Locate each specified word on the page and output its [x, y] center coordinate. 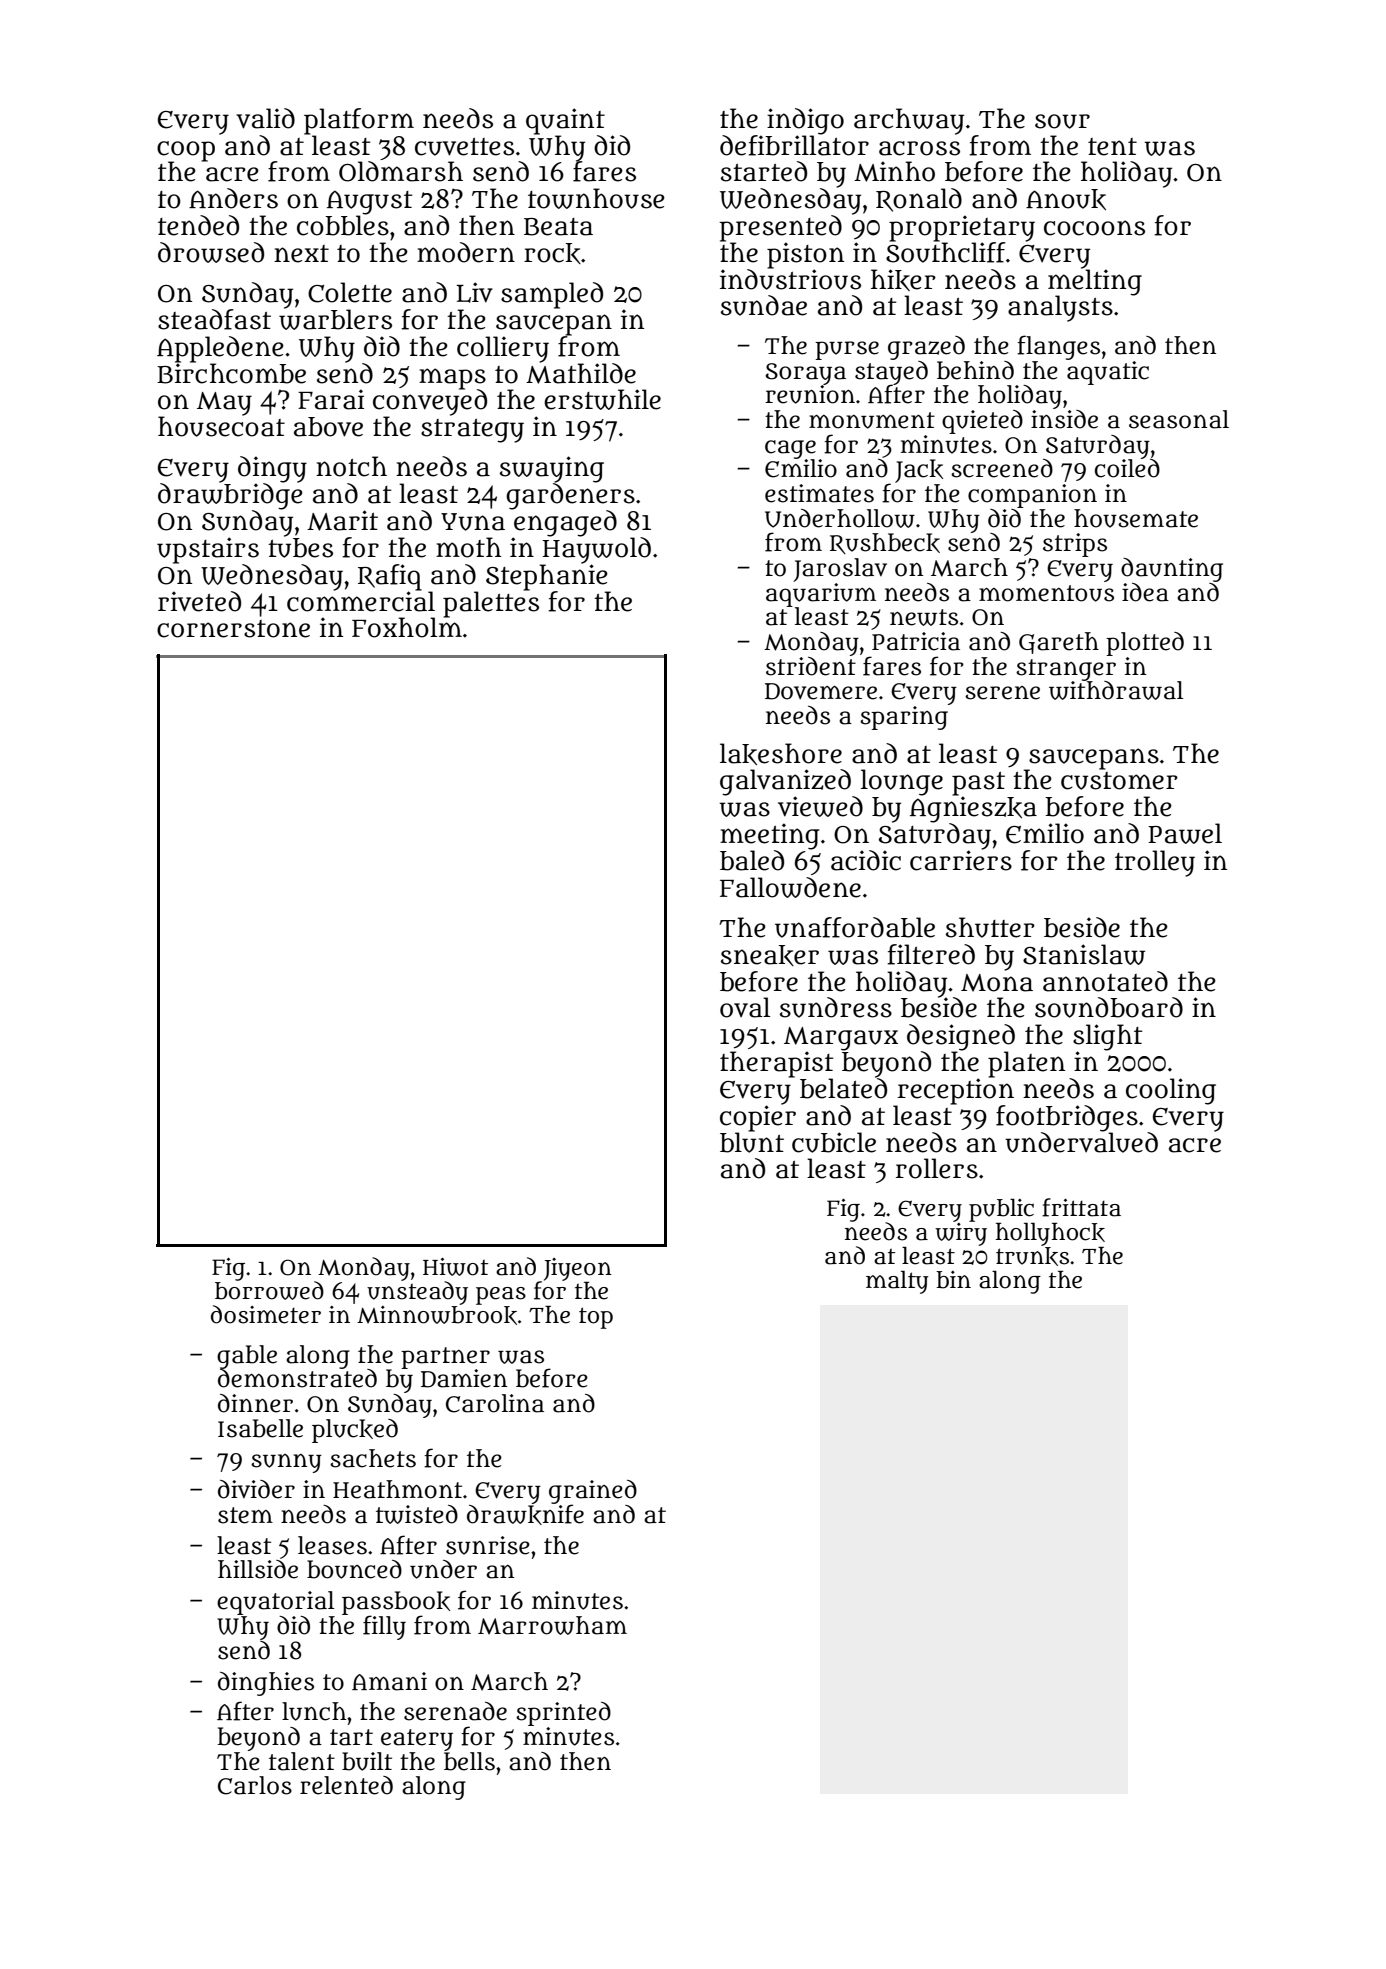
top [596, 1318]
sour [1062, 121]
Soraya [805, 374]
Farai [331, 399]
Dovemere [821, 691]
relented [346, 1785]
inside [1064, 419]
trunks [1032, 1256]
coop [186, 151]
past [978, 784]
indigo [805, 121]
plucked [355, 1431]
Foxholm [407, 627]
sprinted [563, 1714]
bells [469, 1761]
